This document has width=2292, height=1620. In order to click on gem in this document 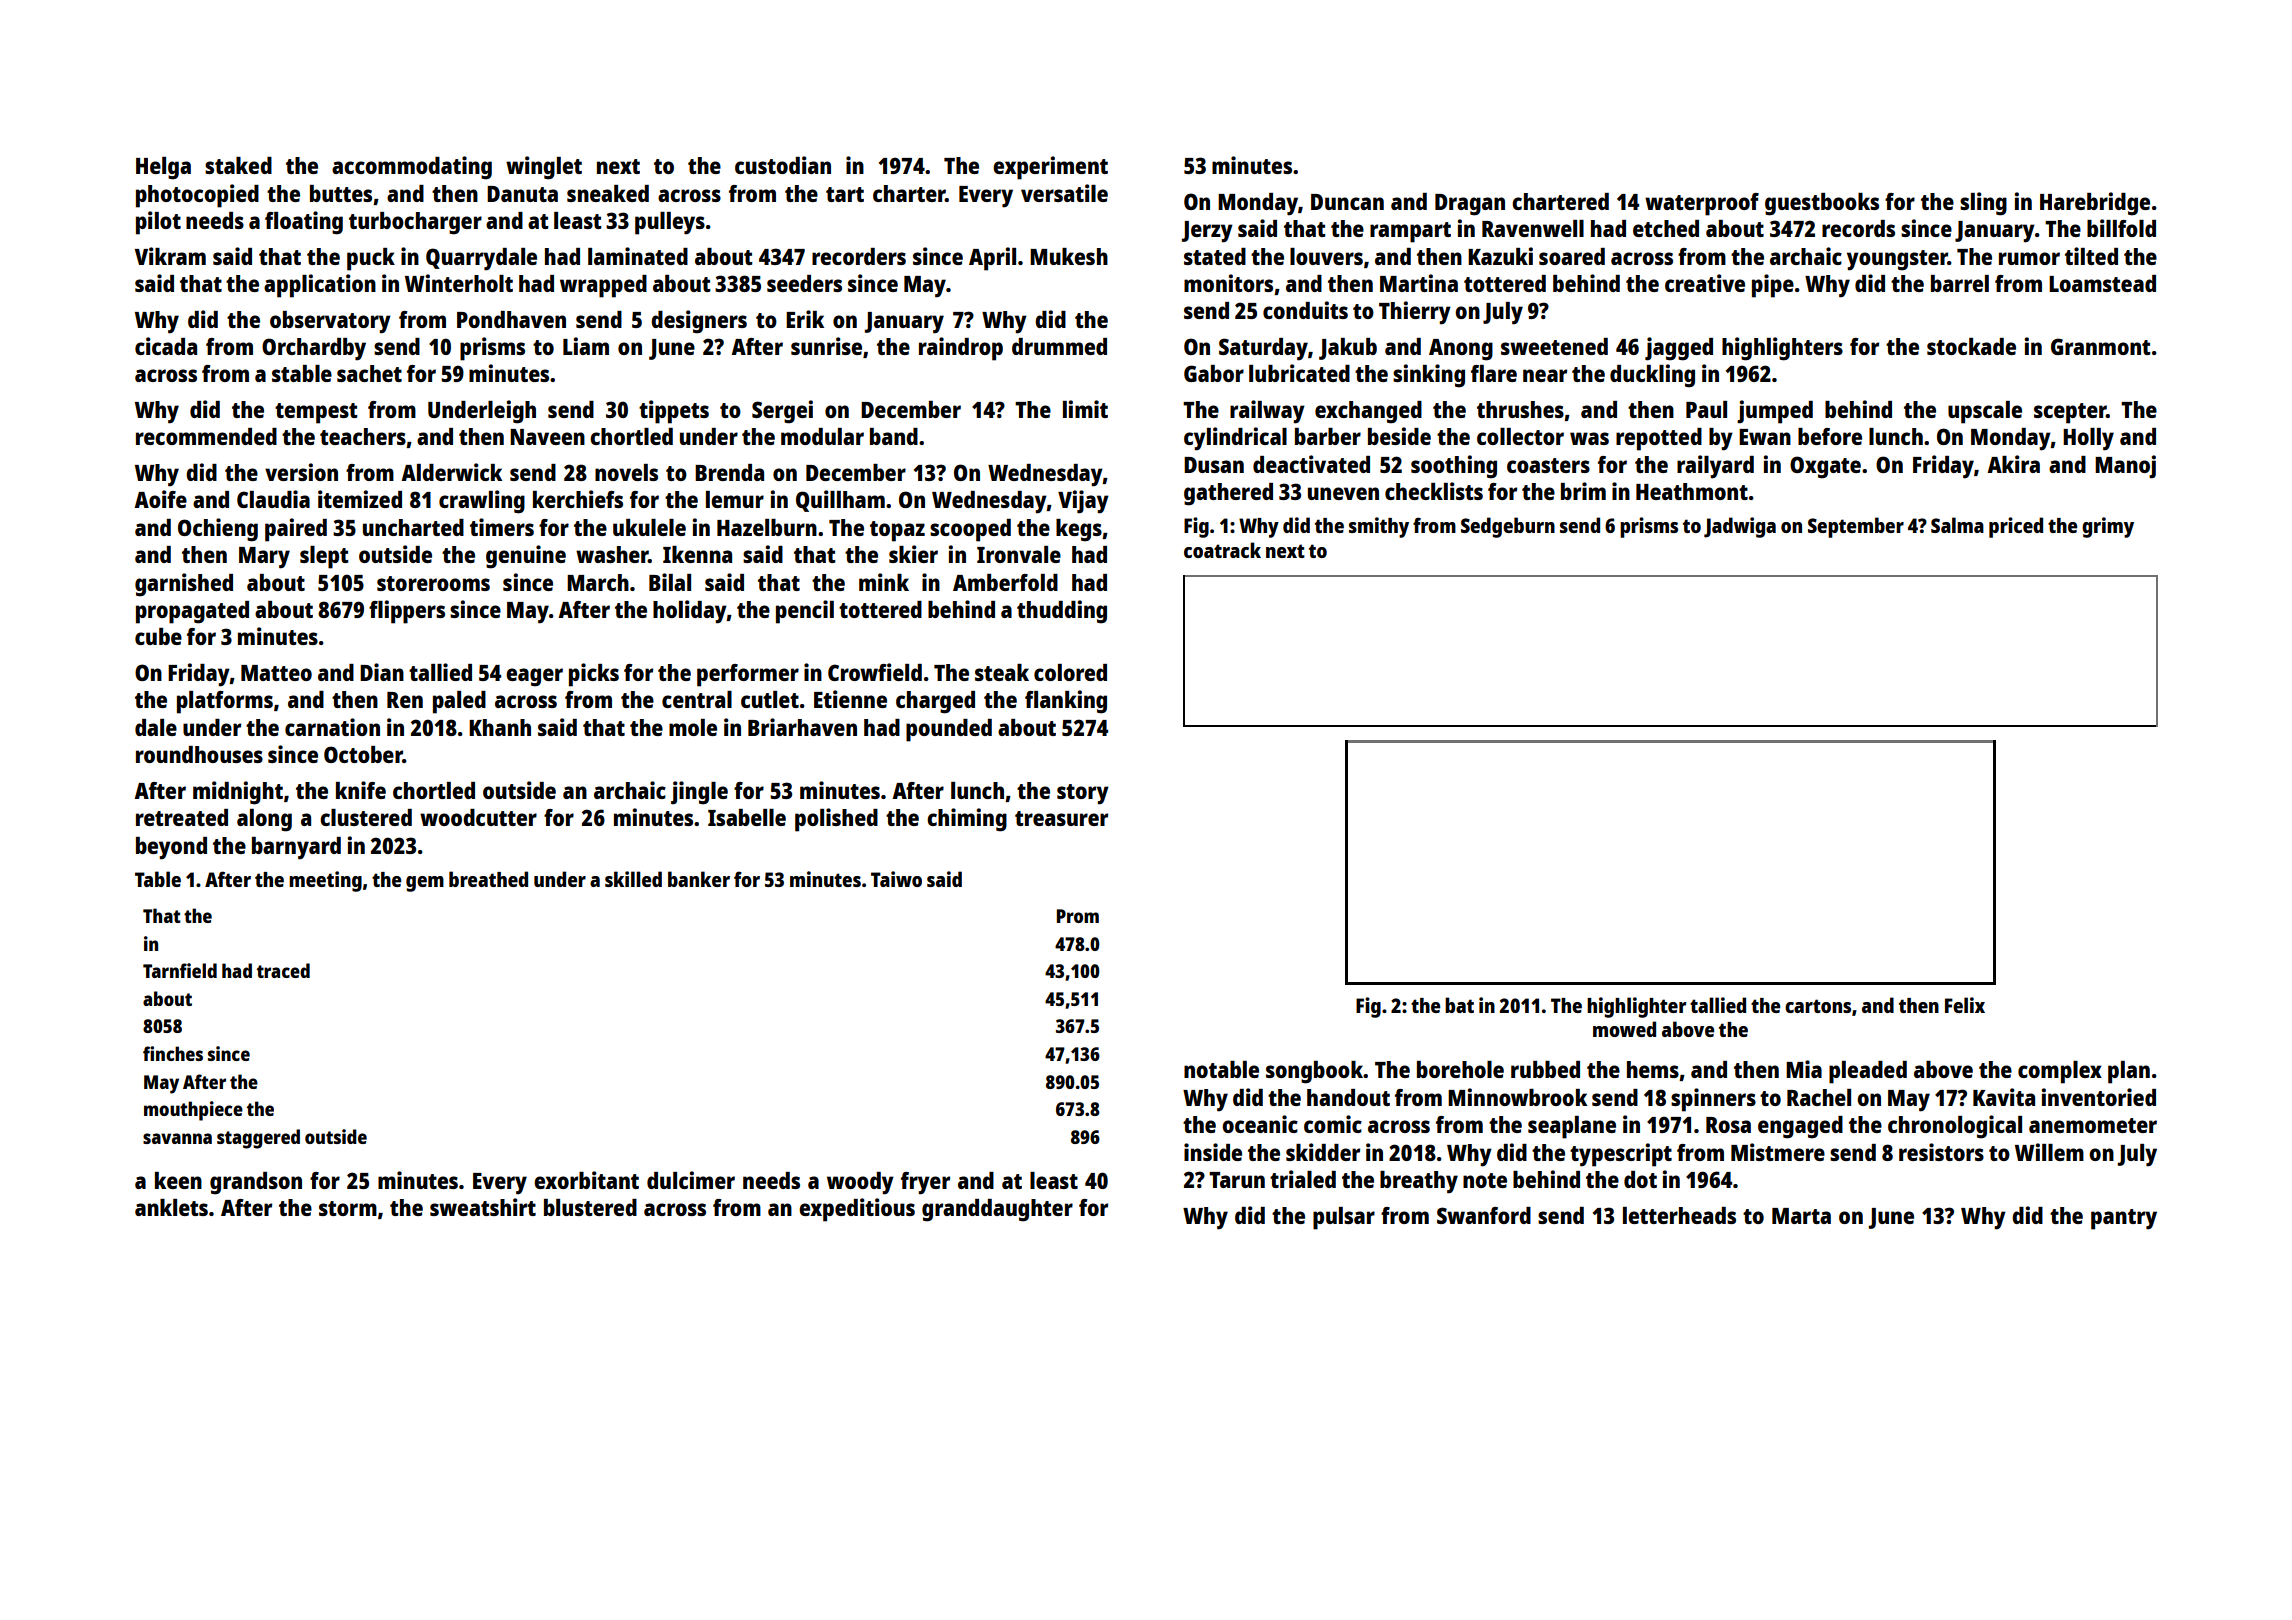, I will do `click(425, 884)`.
